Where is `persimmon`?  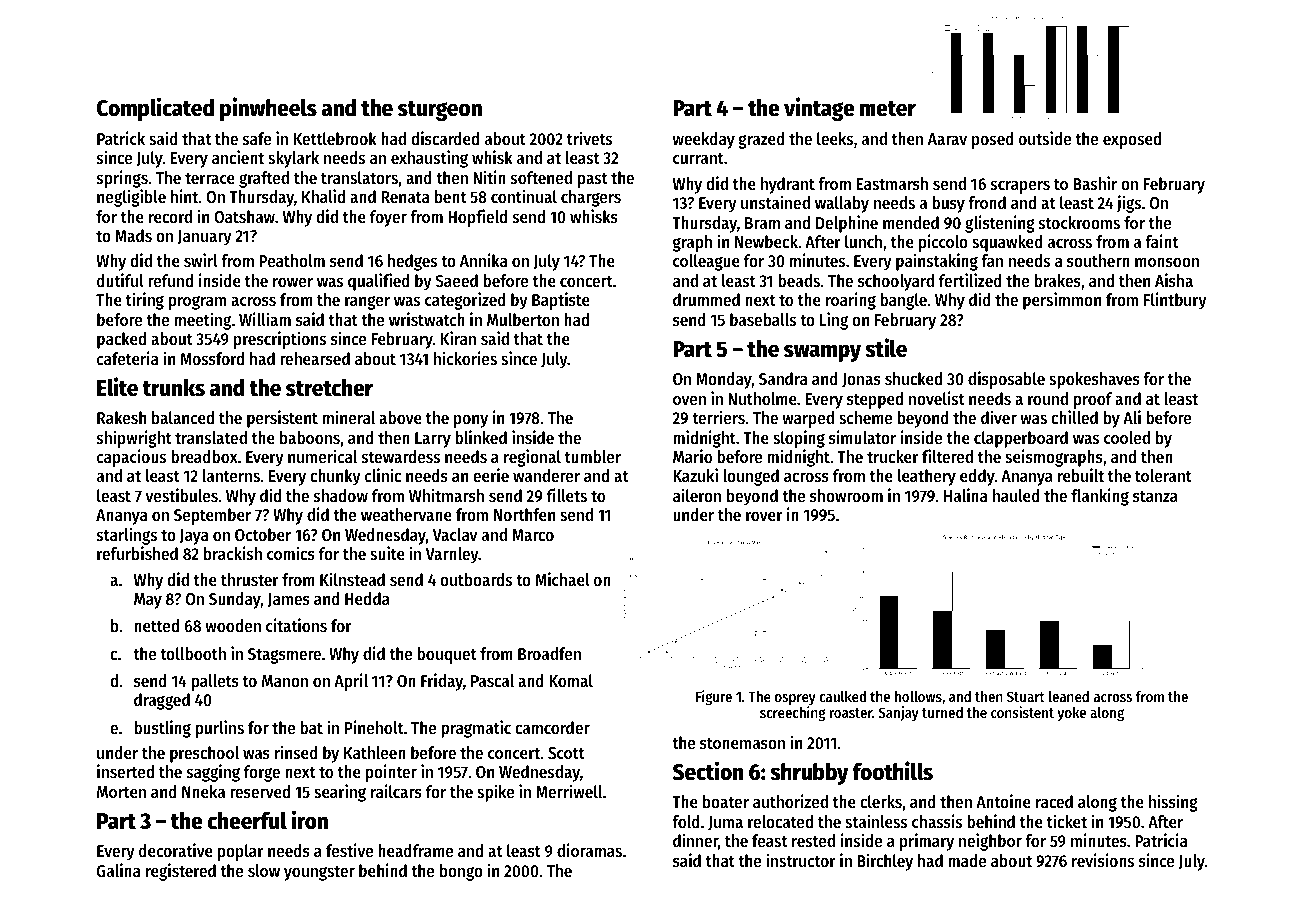 persimmon is located at coordinates (1062, 301).
